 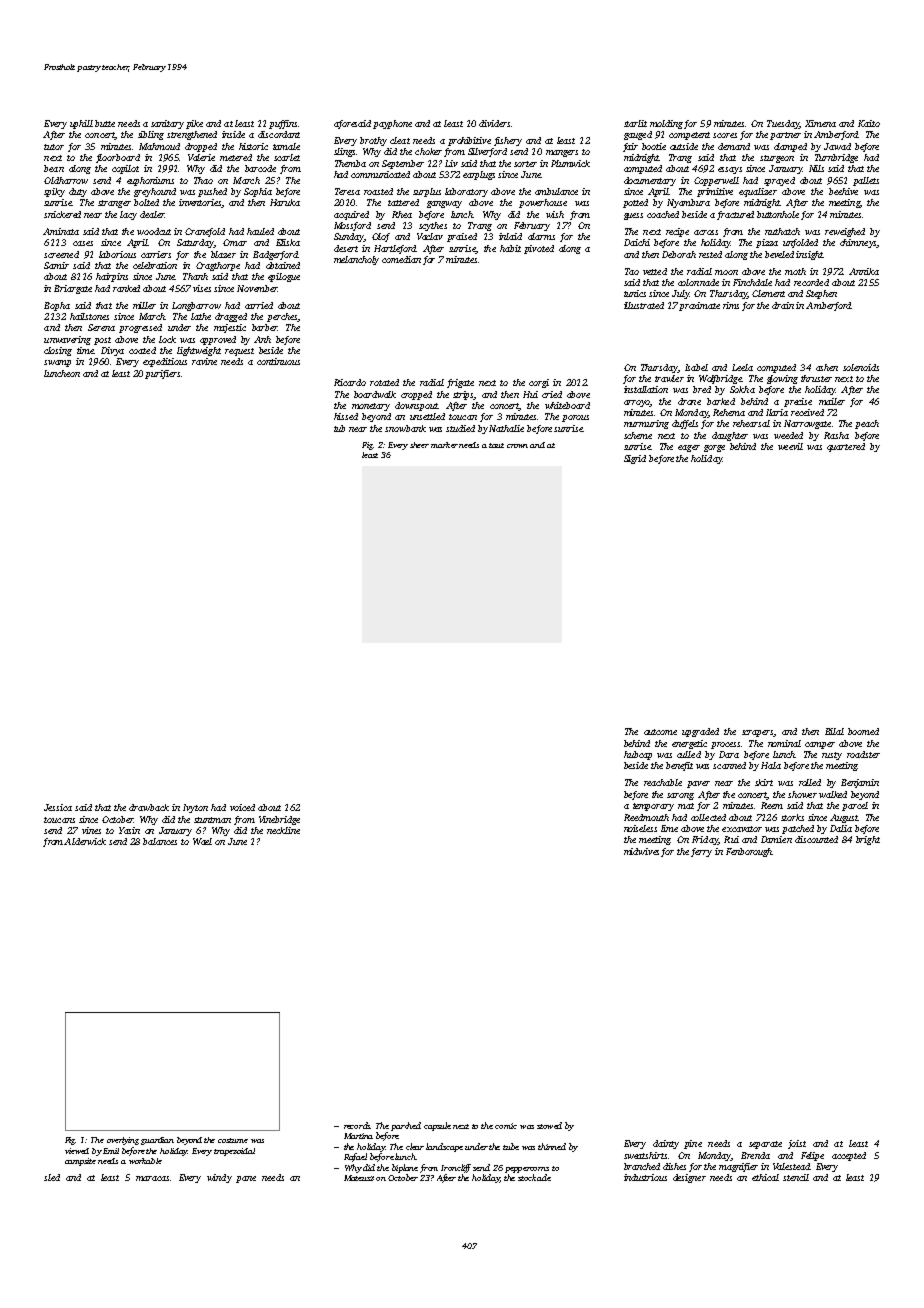 What do you see at coordinates (730, 436) in the screenshot?
I see `daughter` at bounding box center [730, 436].
